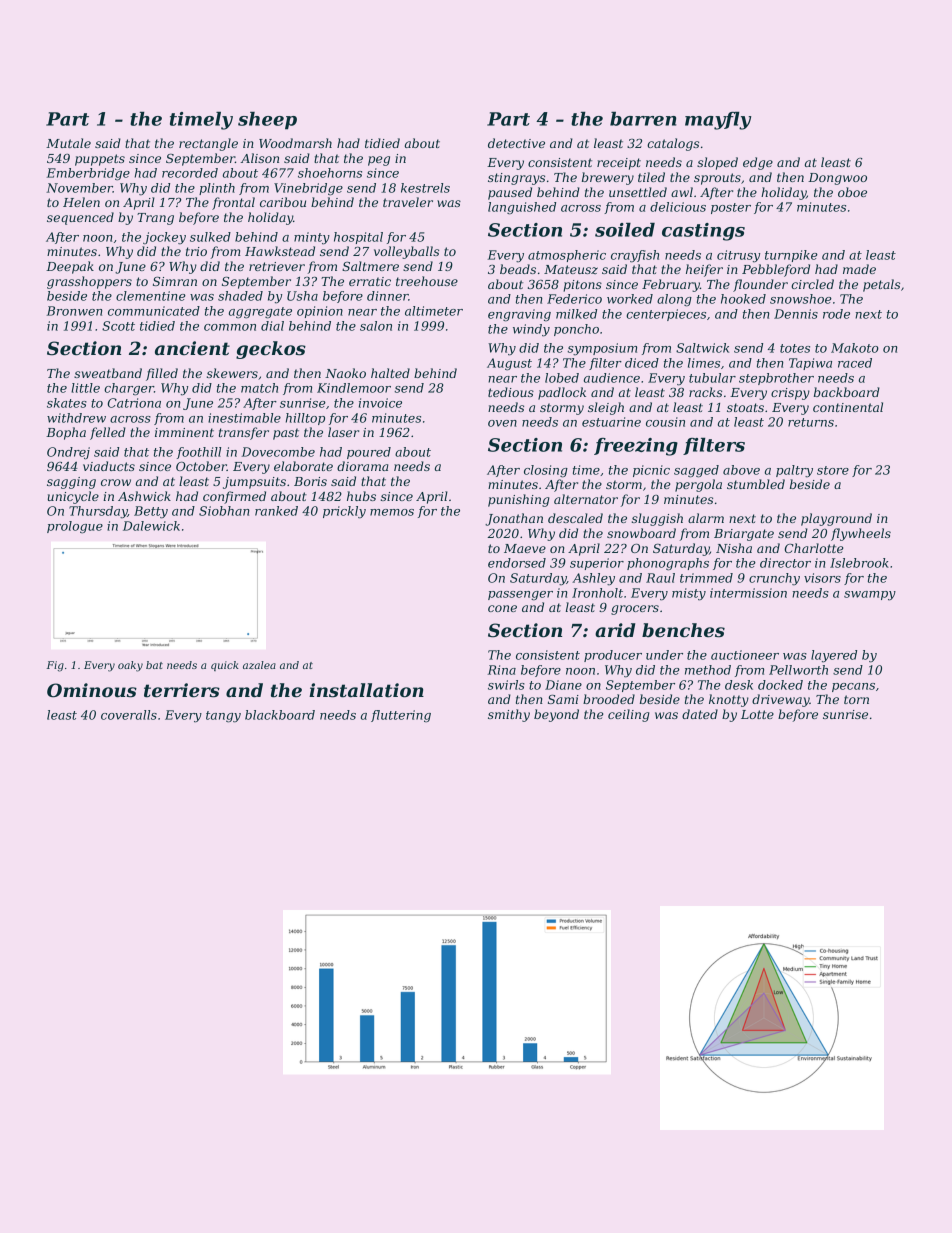 This screenshot has height=1233, width=952. What do you see at coordinates (870, 596) in the screenshot?
I see `swampy` at bounding box center [870, 596].
